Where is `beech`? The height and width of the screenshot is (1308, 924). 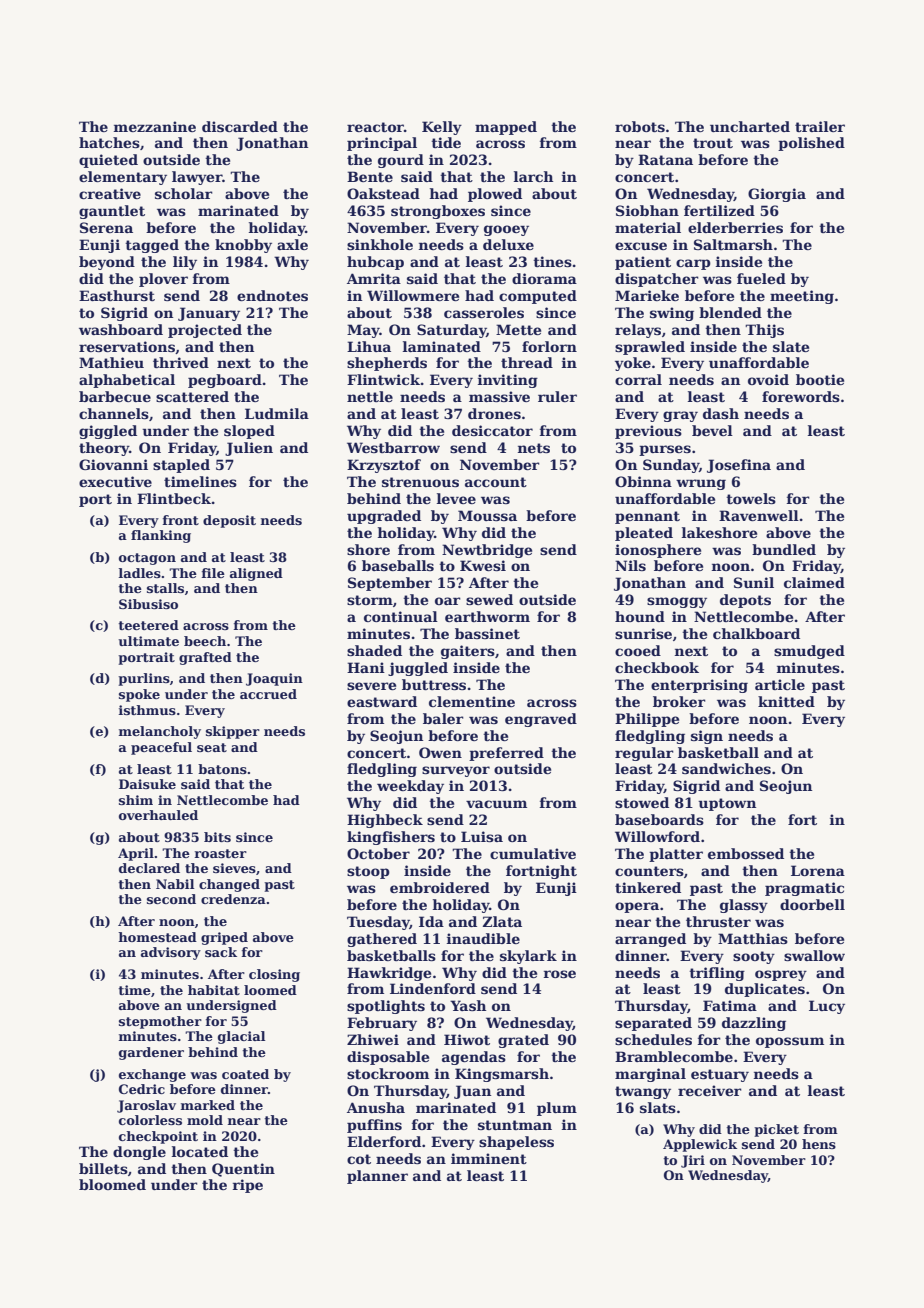 beech is located at coordinates (205, 641).
